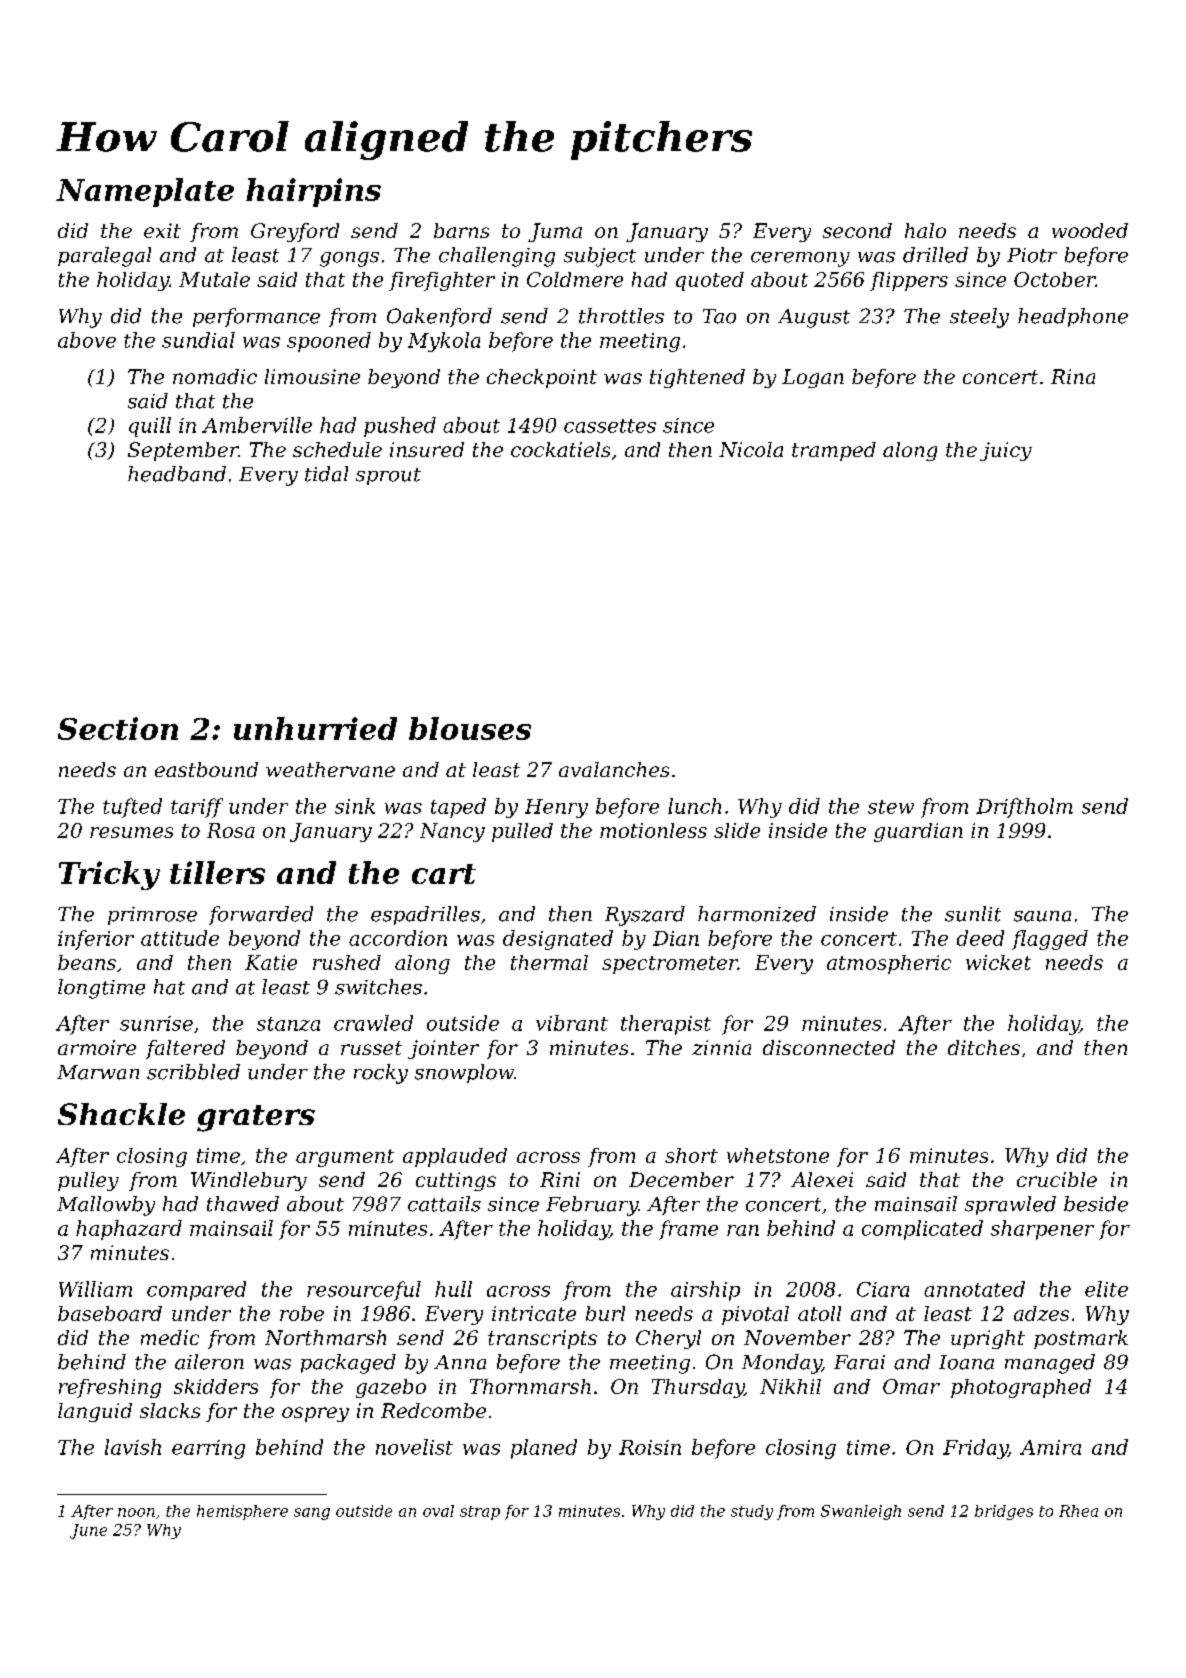 This screenshot has height=1678, width=1186. Describe the element at coordinates (295, 232) in the screenshot. I see `Greyford` at that location.
